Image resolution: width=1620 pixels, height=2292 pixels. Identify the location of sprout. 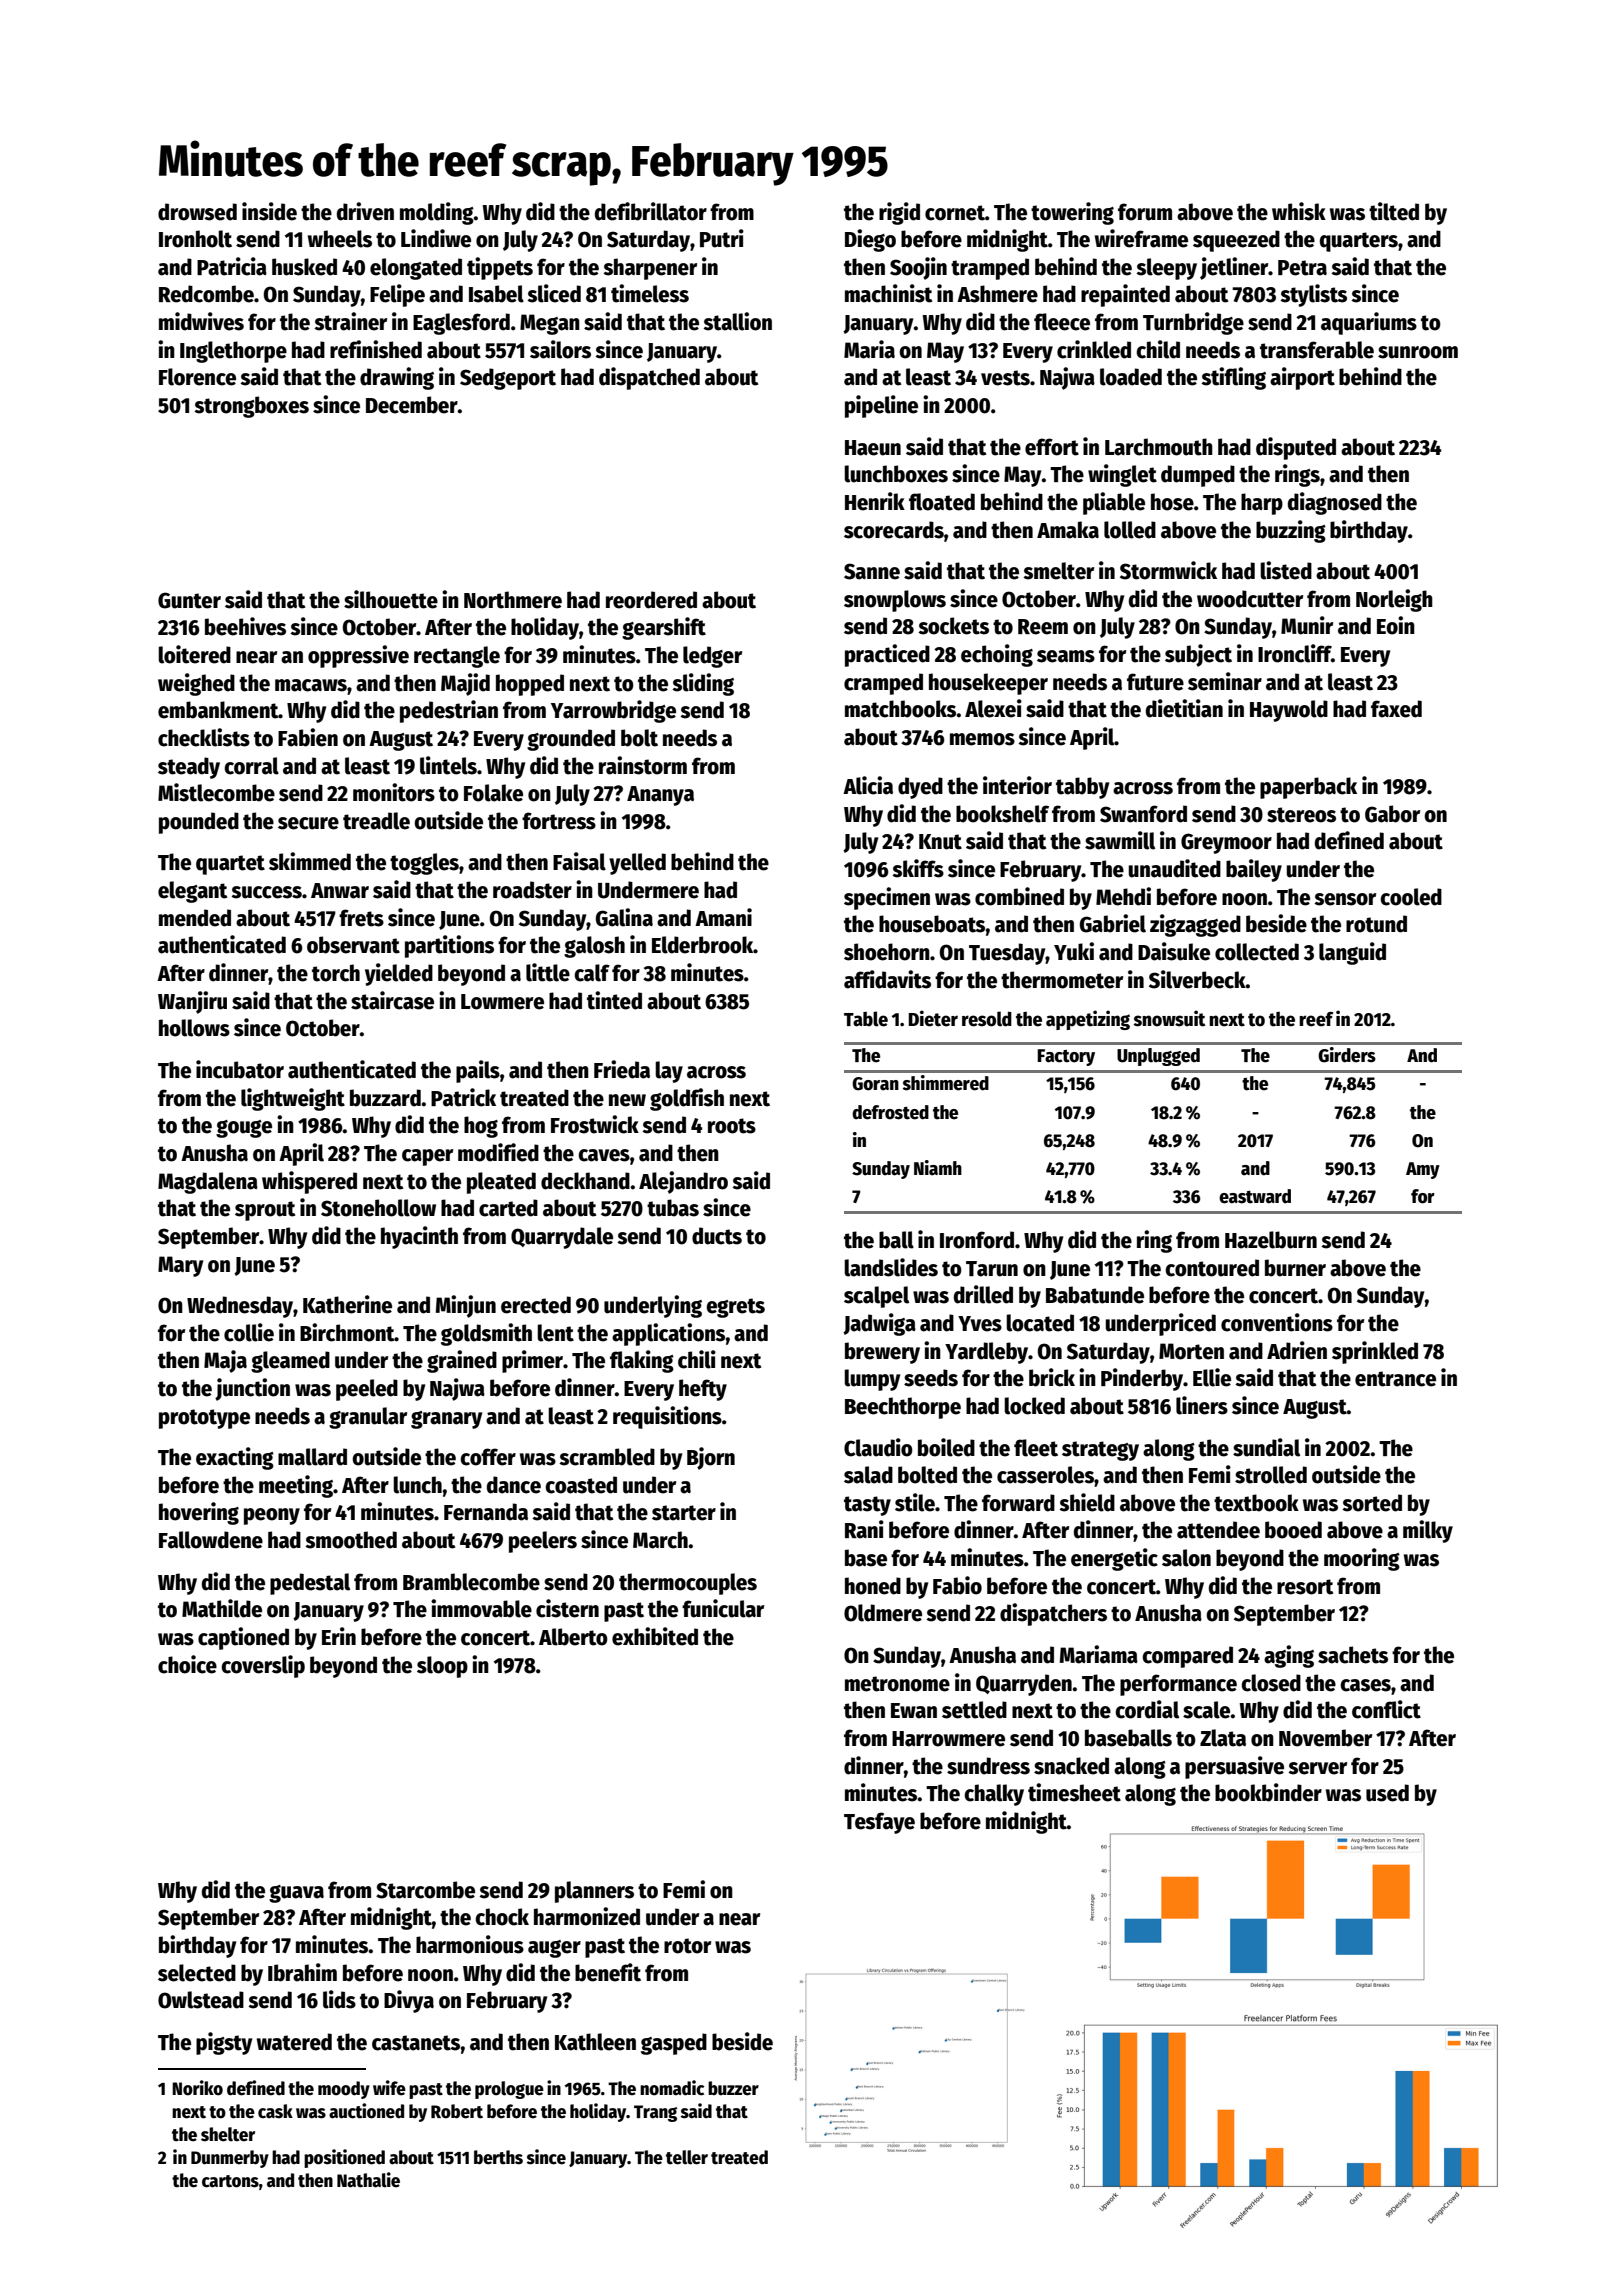
(265, 1211).
